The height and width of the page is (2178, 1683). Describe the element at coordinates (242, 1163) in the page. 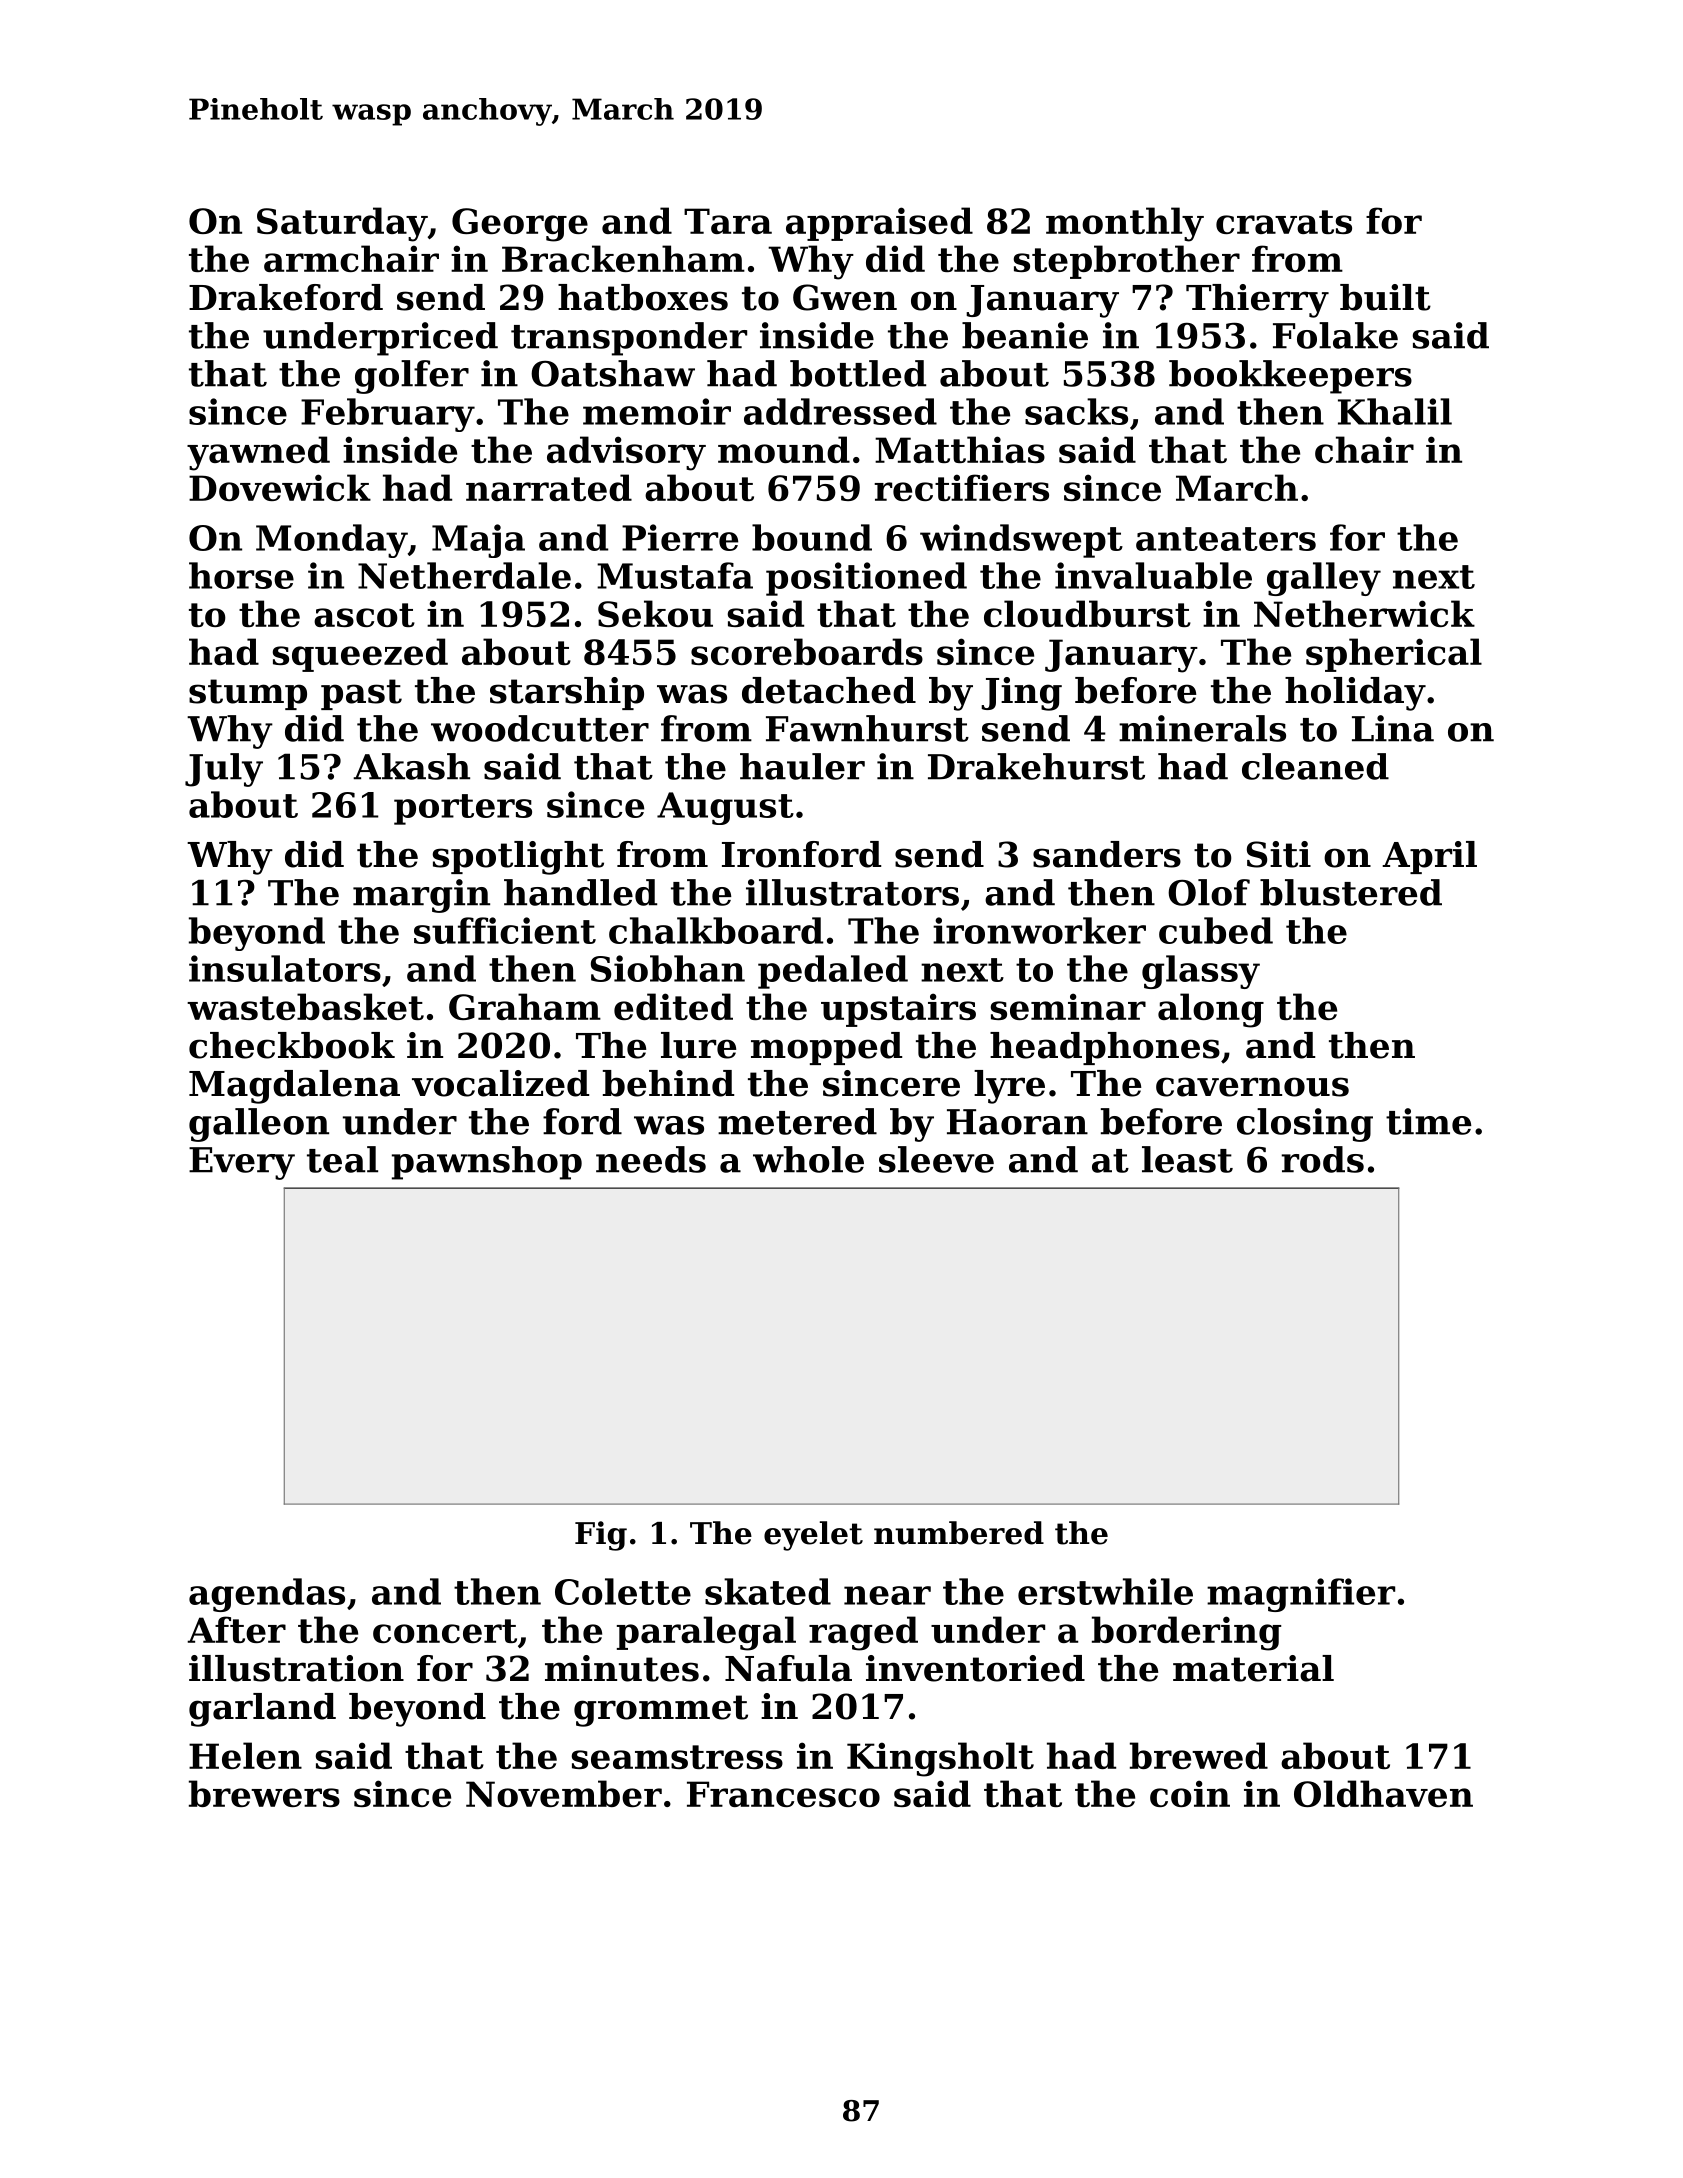

I see `Every` at that location.
